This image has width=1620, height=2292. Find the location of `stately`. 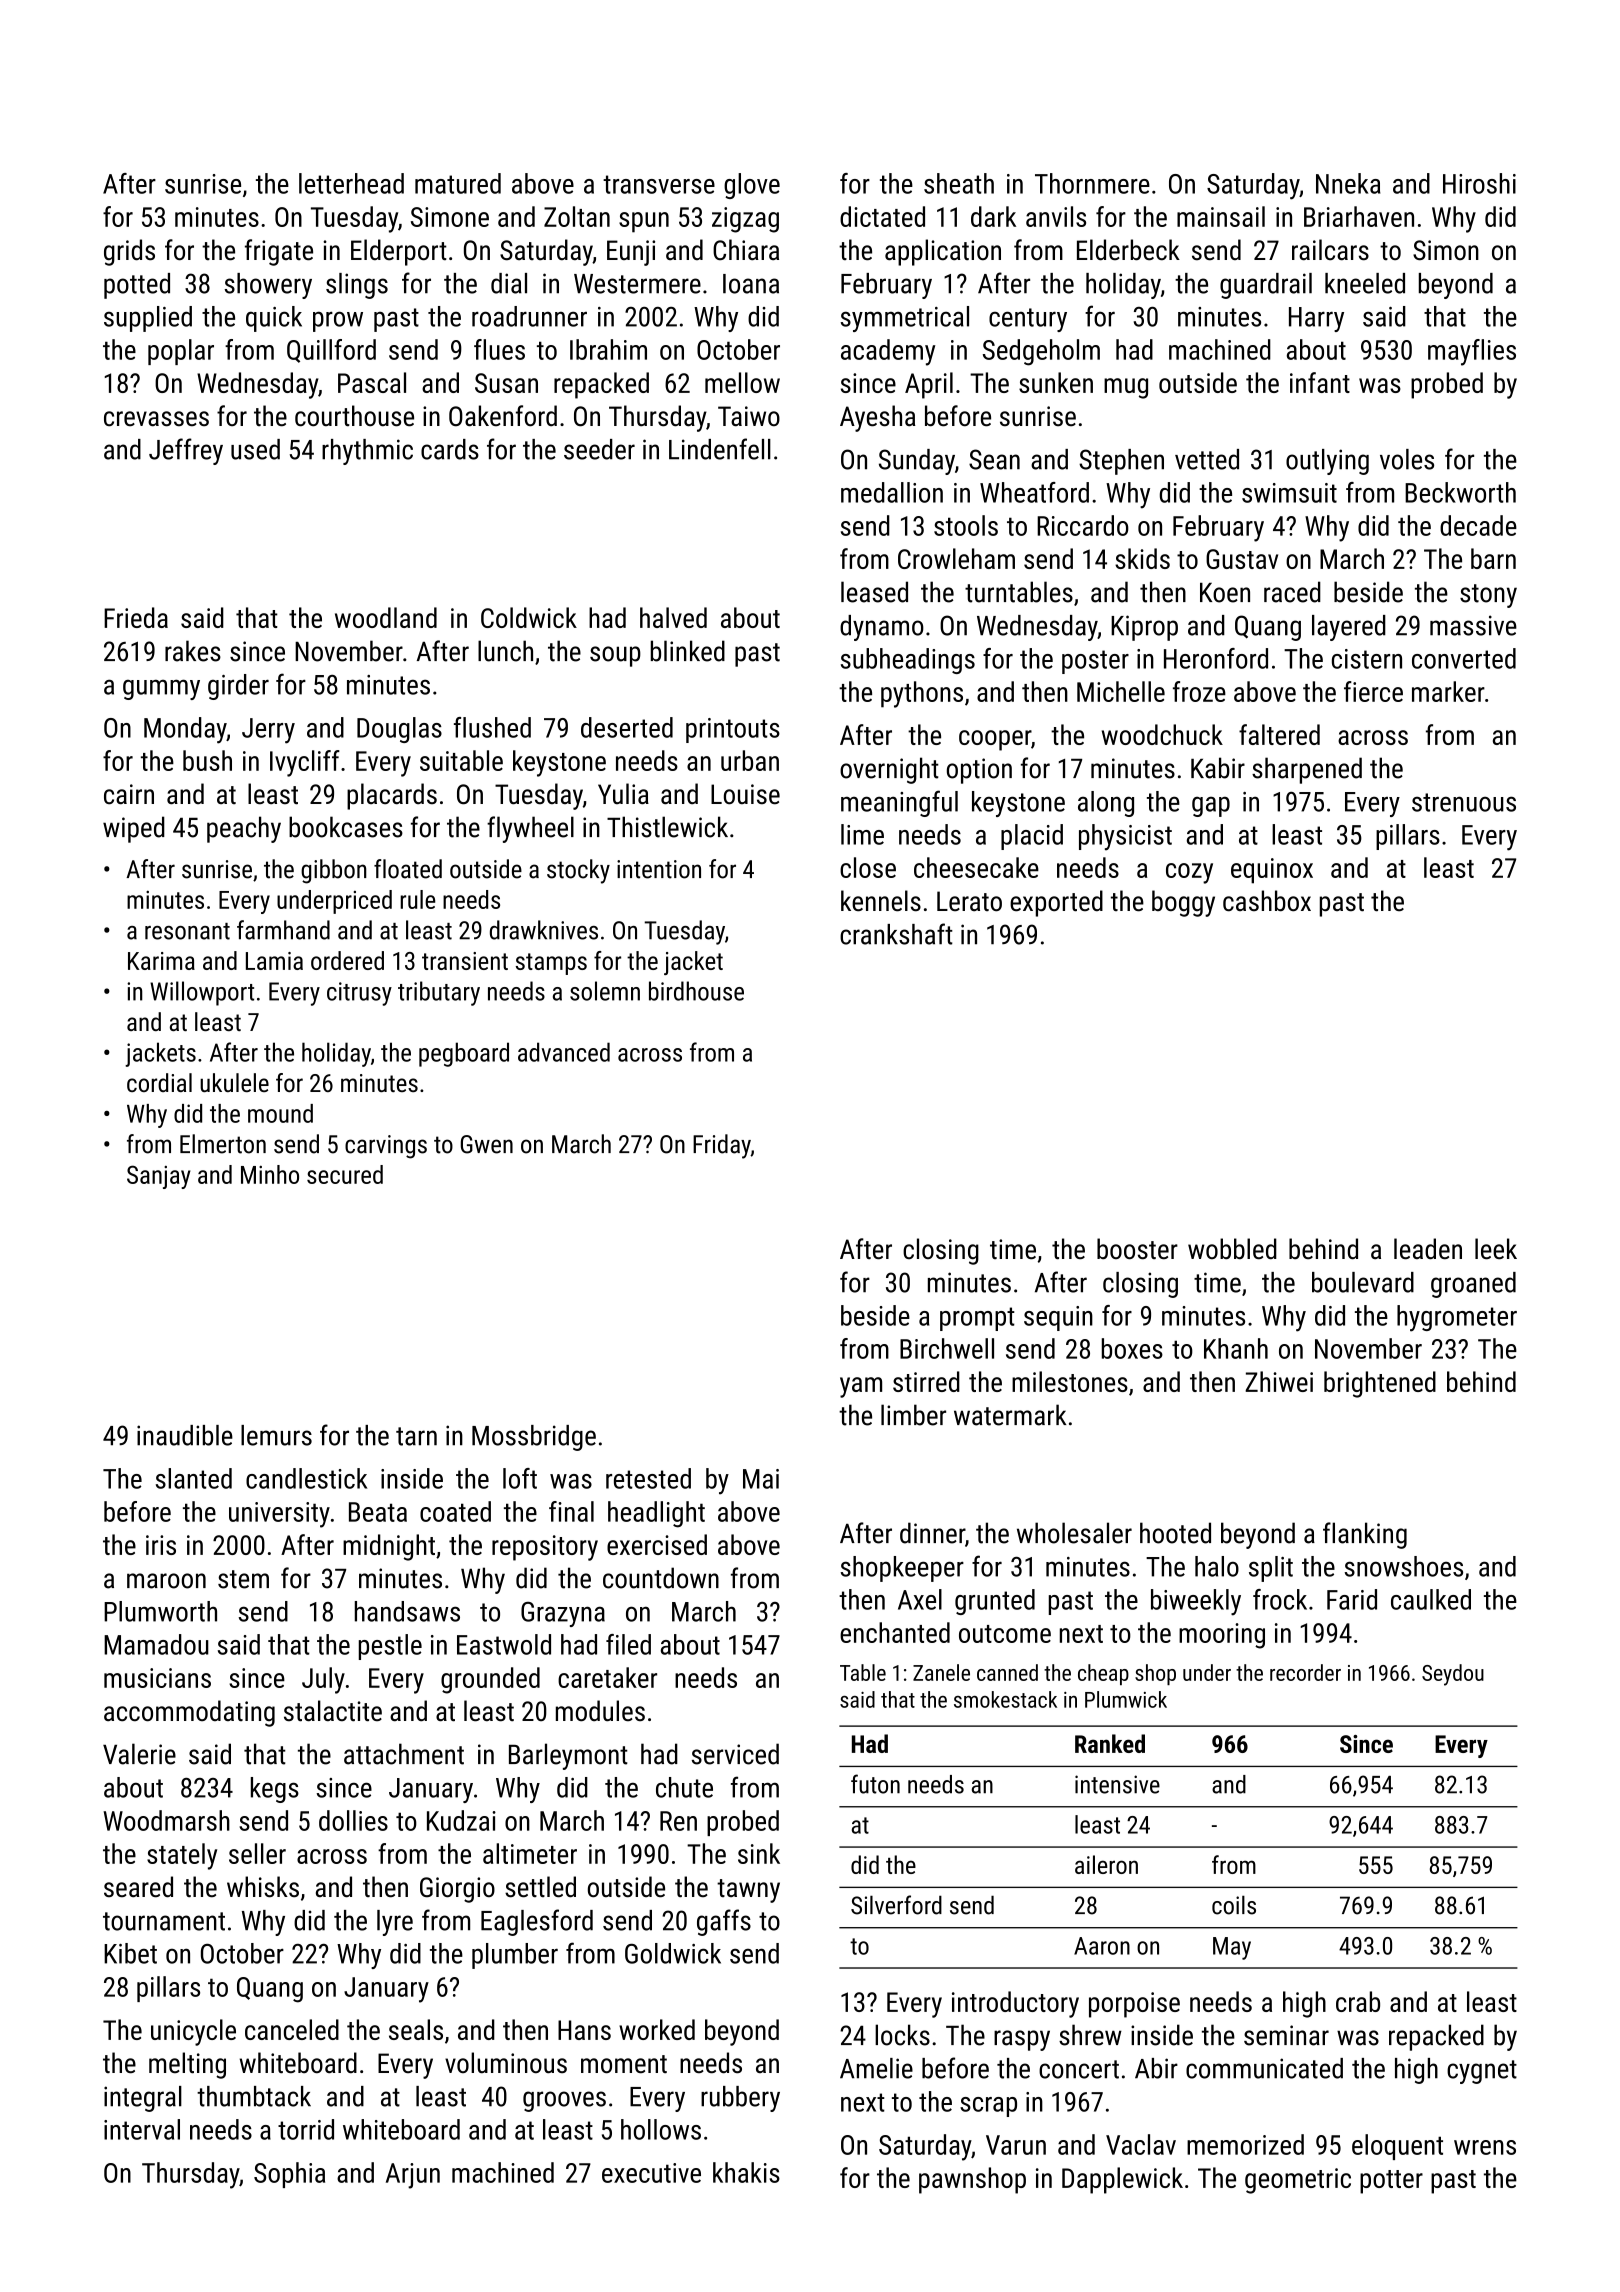

stately is located at coordinates (182, 1856).
